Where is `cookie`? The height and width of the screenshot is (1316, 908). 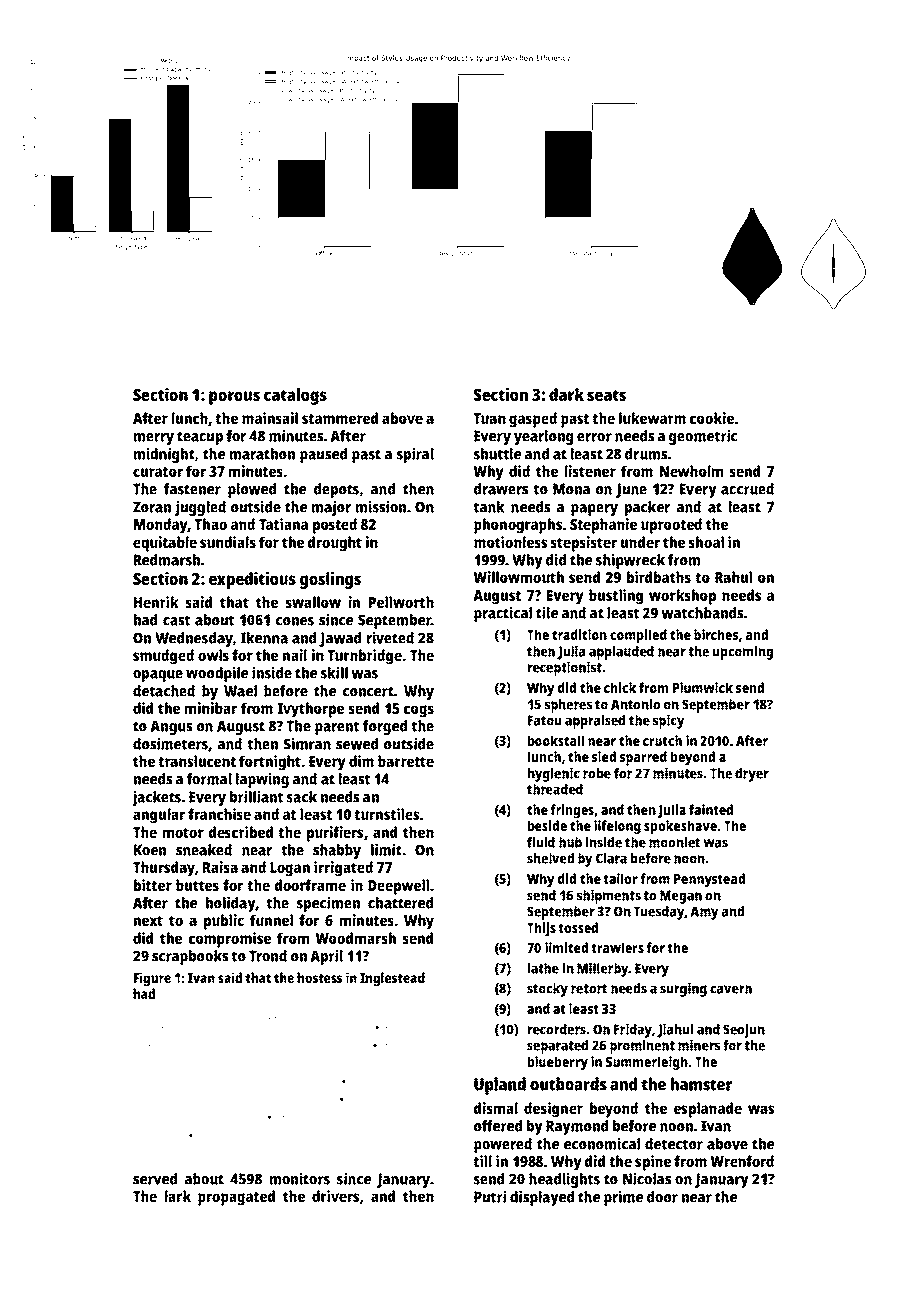
cookie is located at coordinates (712, 418).
